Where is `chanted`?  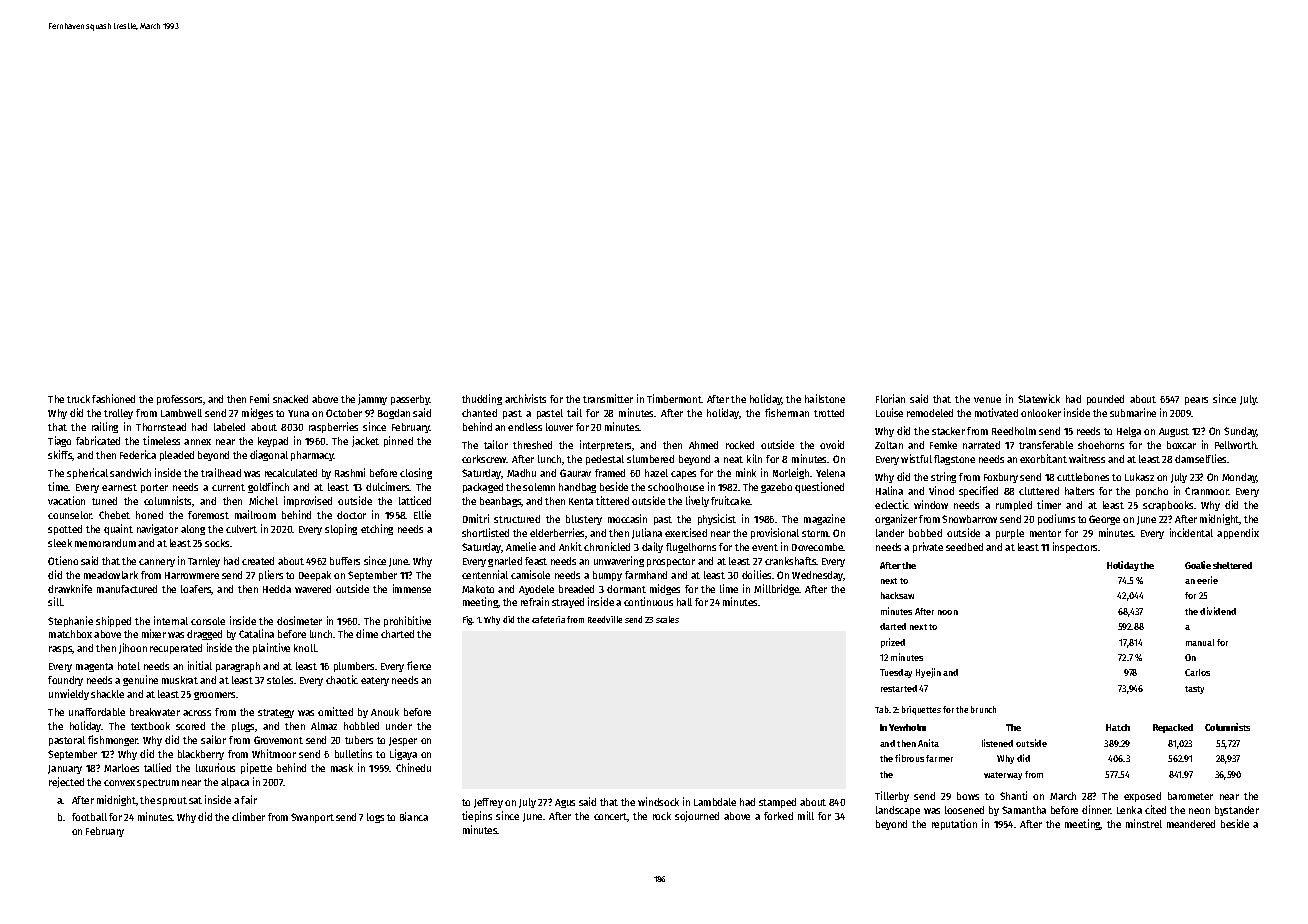 chanted is located at coordinates (479, 413).
